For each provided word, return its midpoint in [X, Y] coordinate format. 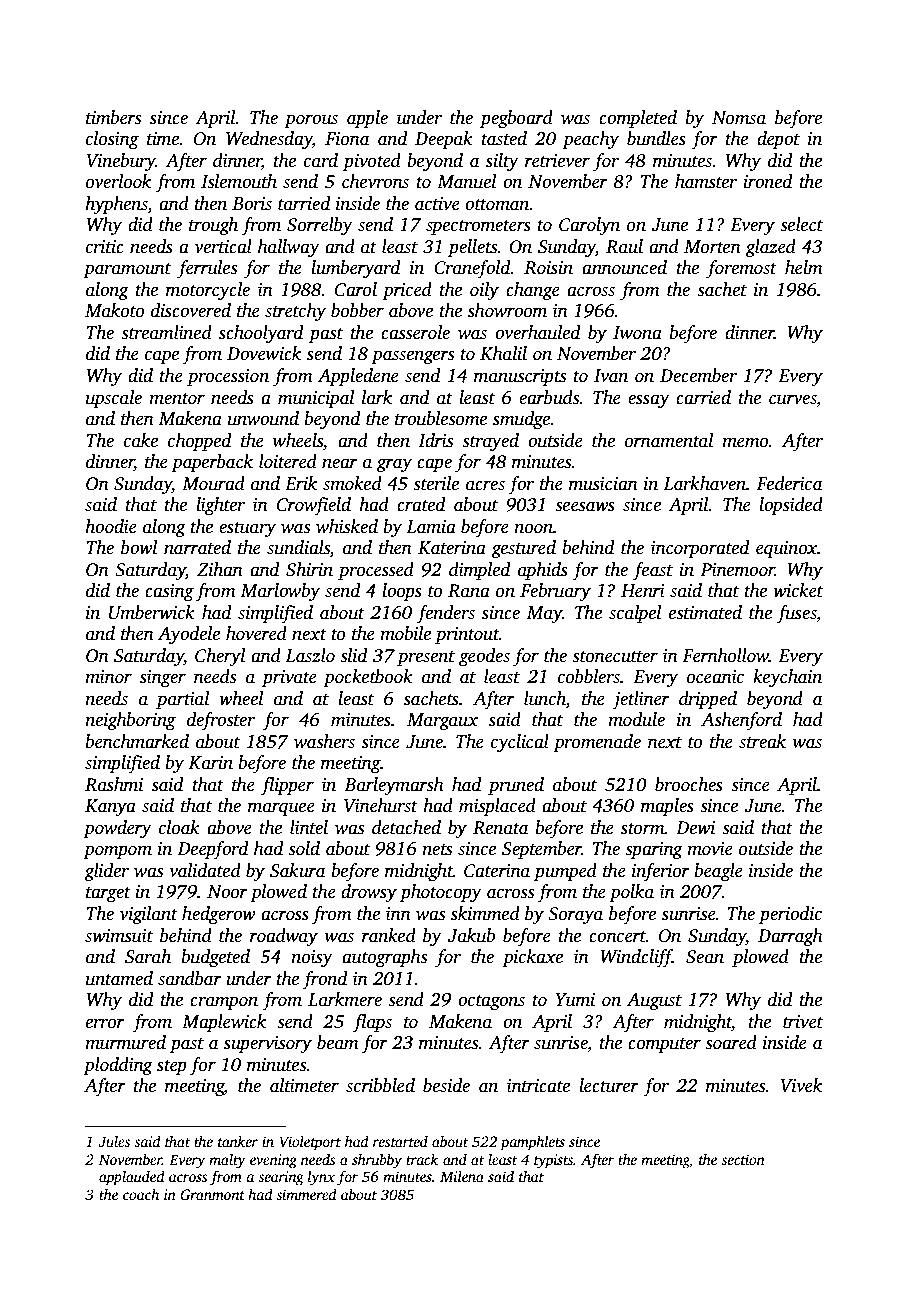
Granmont [212, 1194]
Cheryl [220, 657]
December [698, 375]
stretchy [295, 312]
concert [617, 937]
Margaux [442, 721]
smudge [522, 420]
